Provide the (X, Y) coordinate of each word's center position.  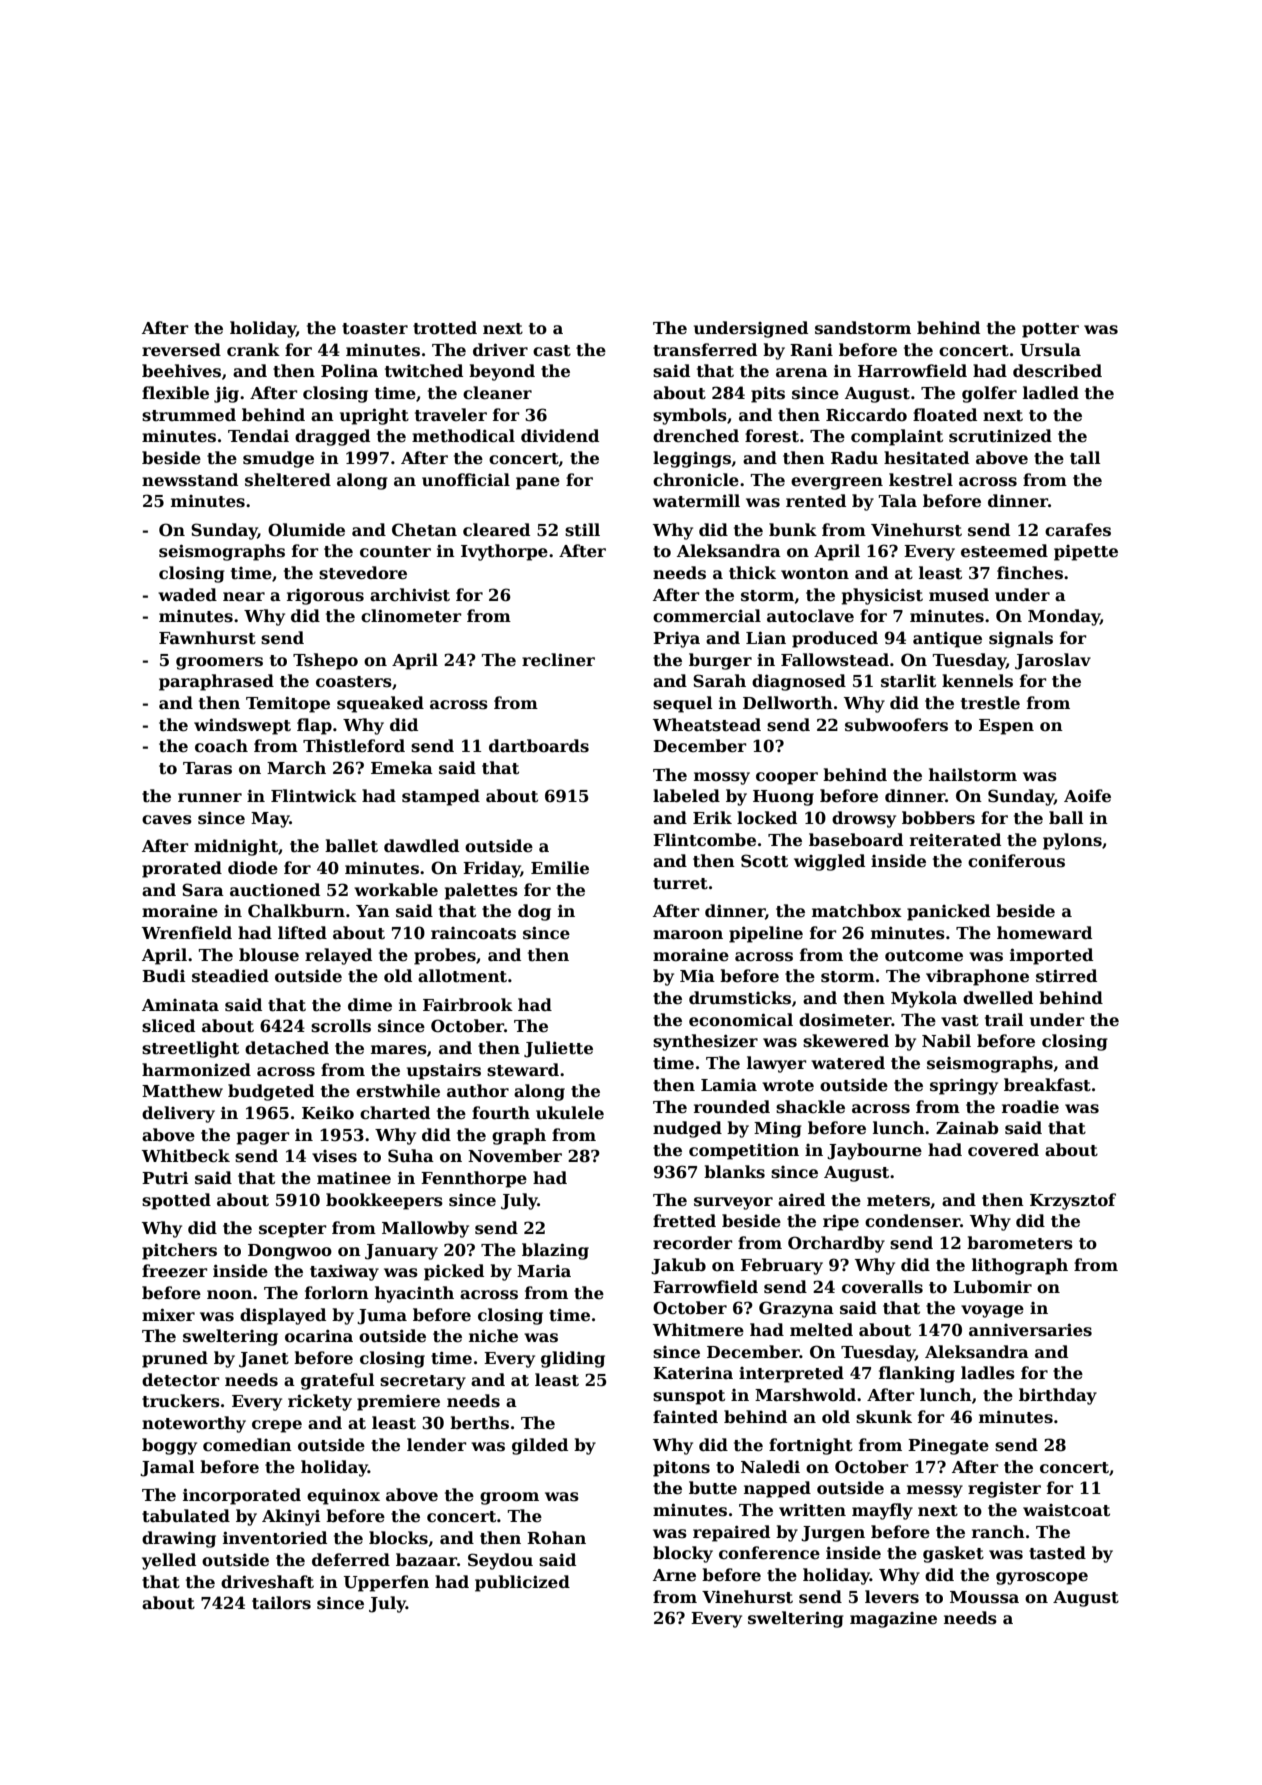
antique (947, 639)
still (582, 530)
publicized (522, 1583)
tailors (281, 1603)
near (244, 597)
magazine (893, 1620)
